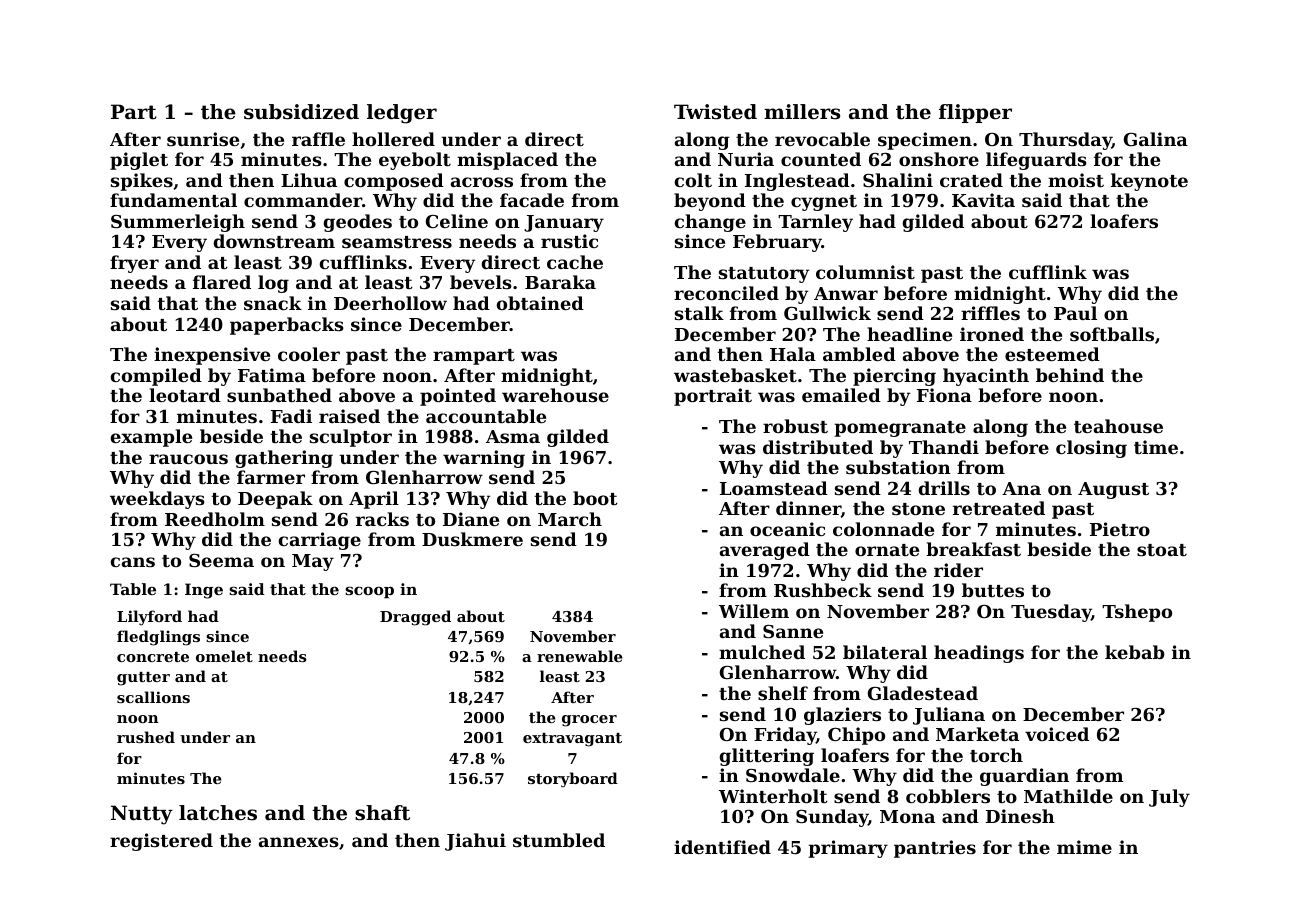 The width and height of the page is (1308, 924). I want to click on Twisted, so click(715, 112).
